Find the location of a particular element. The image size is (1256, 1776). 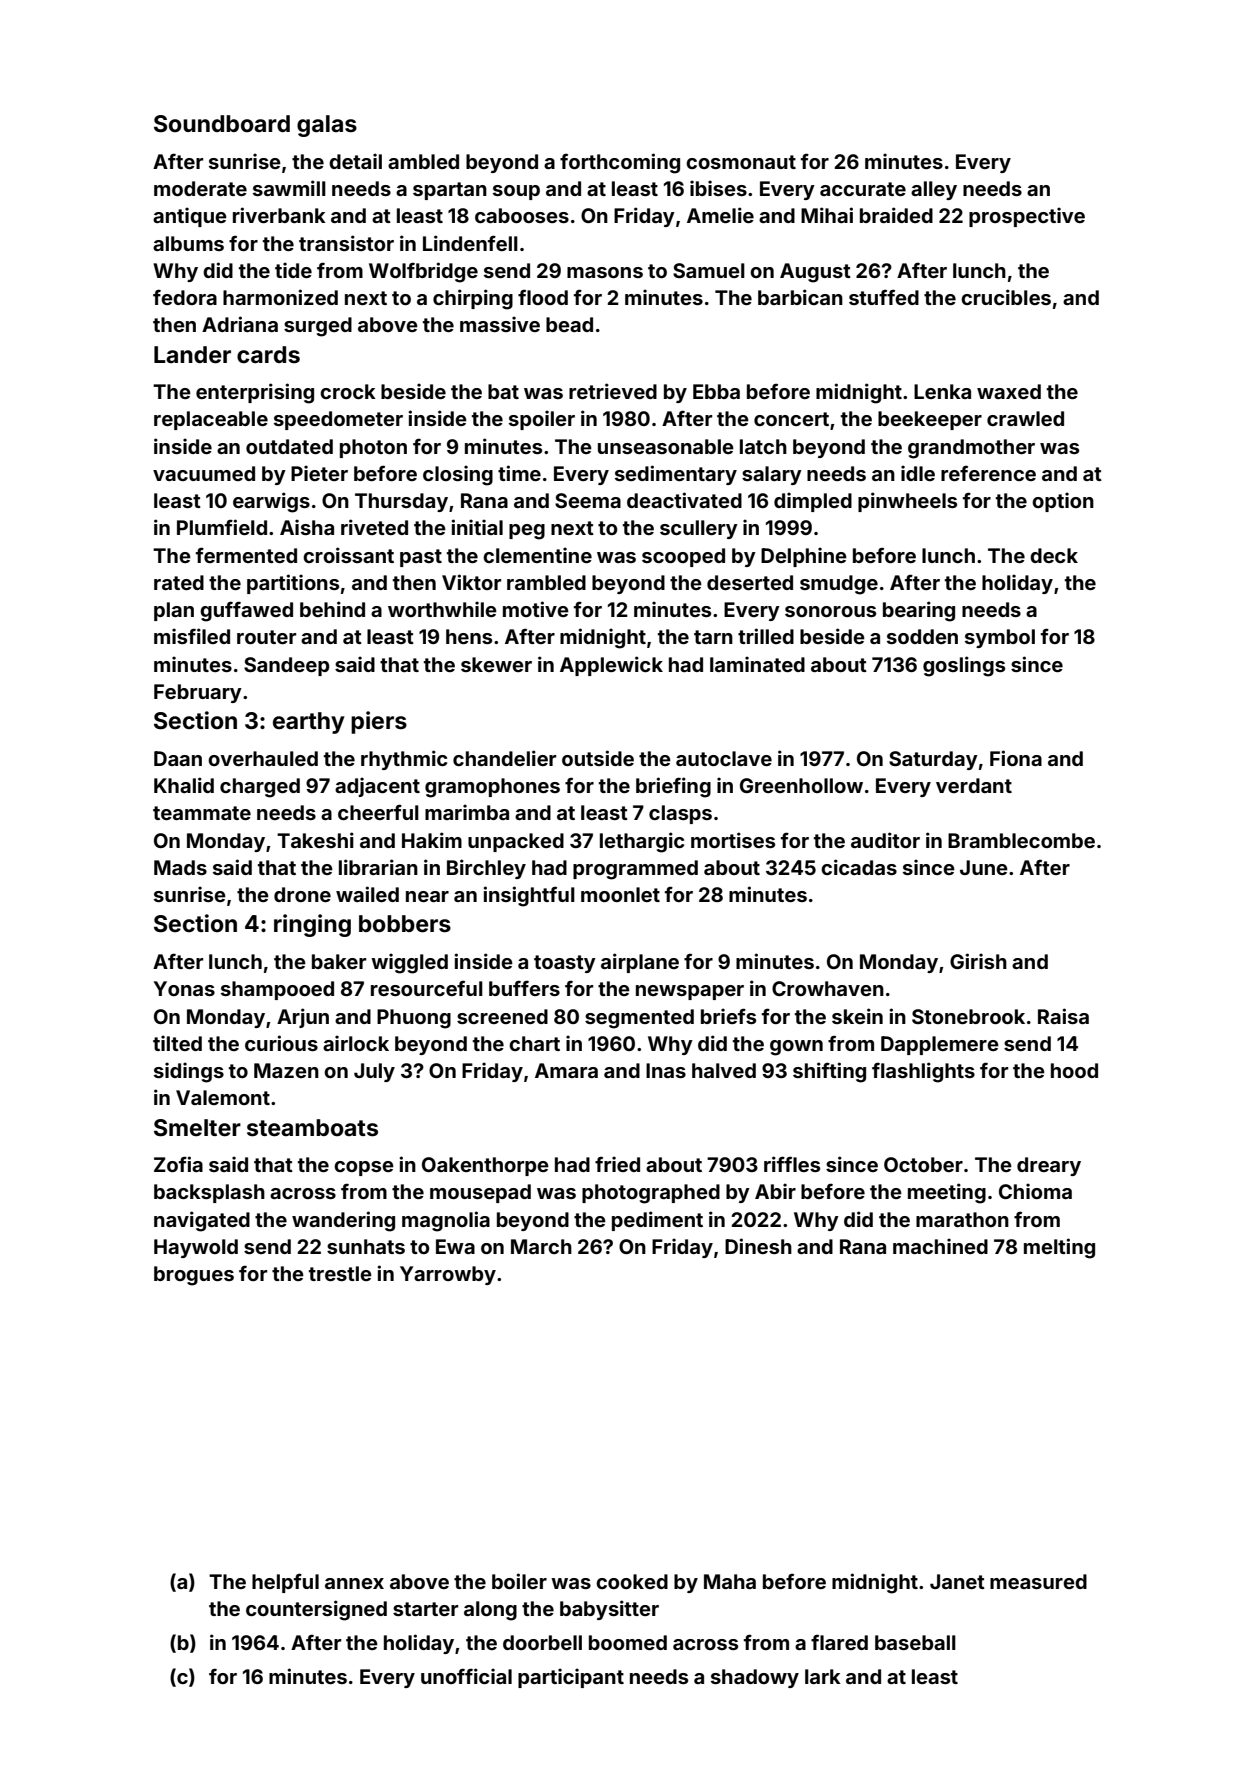

trestle is located at coordinates (340, 1273).
